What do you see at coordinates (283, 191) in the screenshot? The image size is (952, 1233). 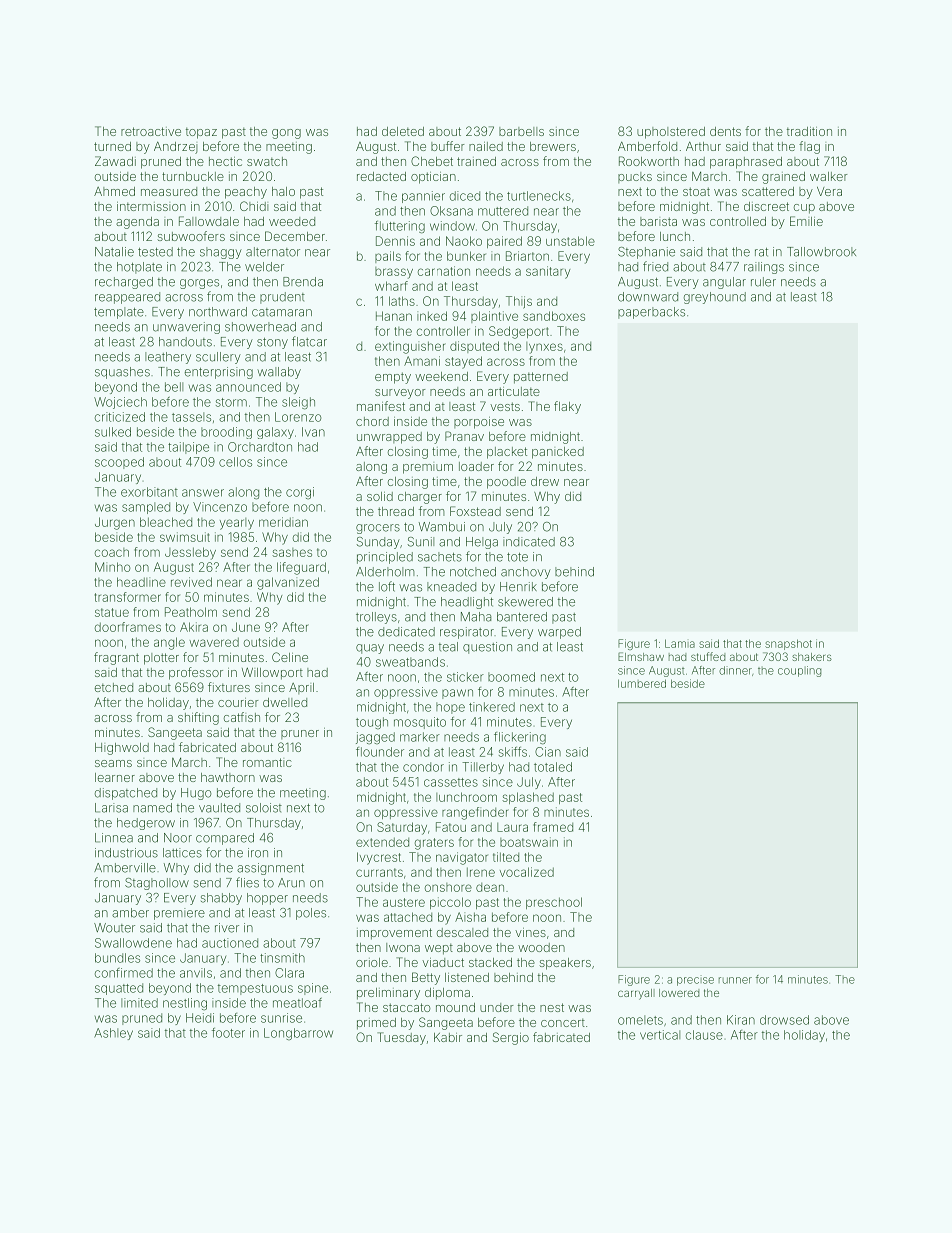 I see `halo` at bounding box center [283, 191].
